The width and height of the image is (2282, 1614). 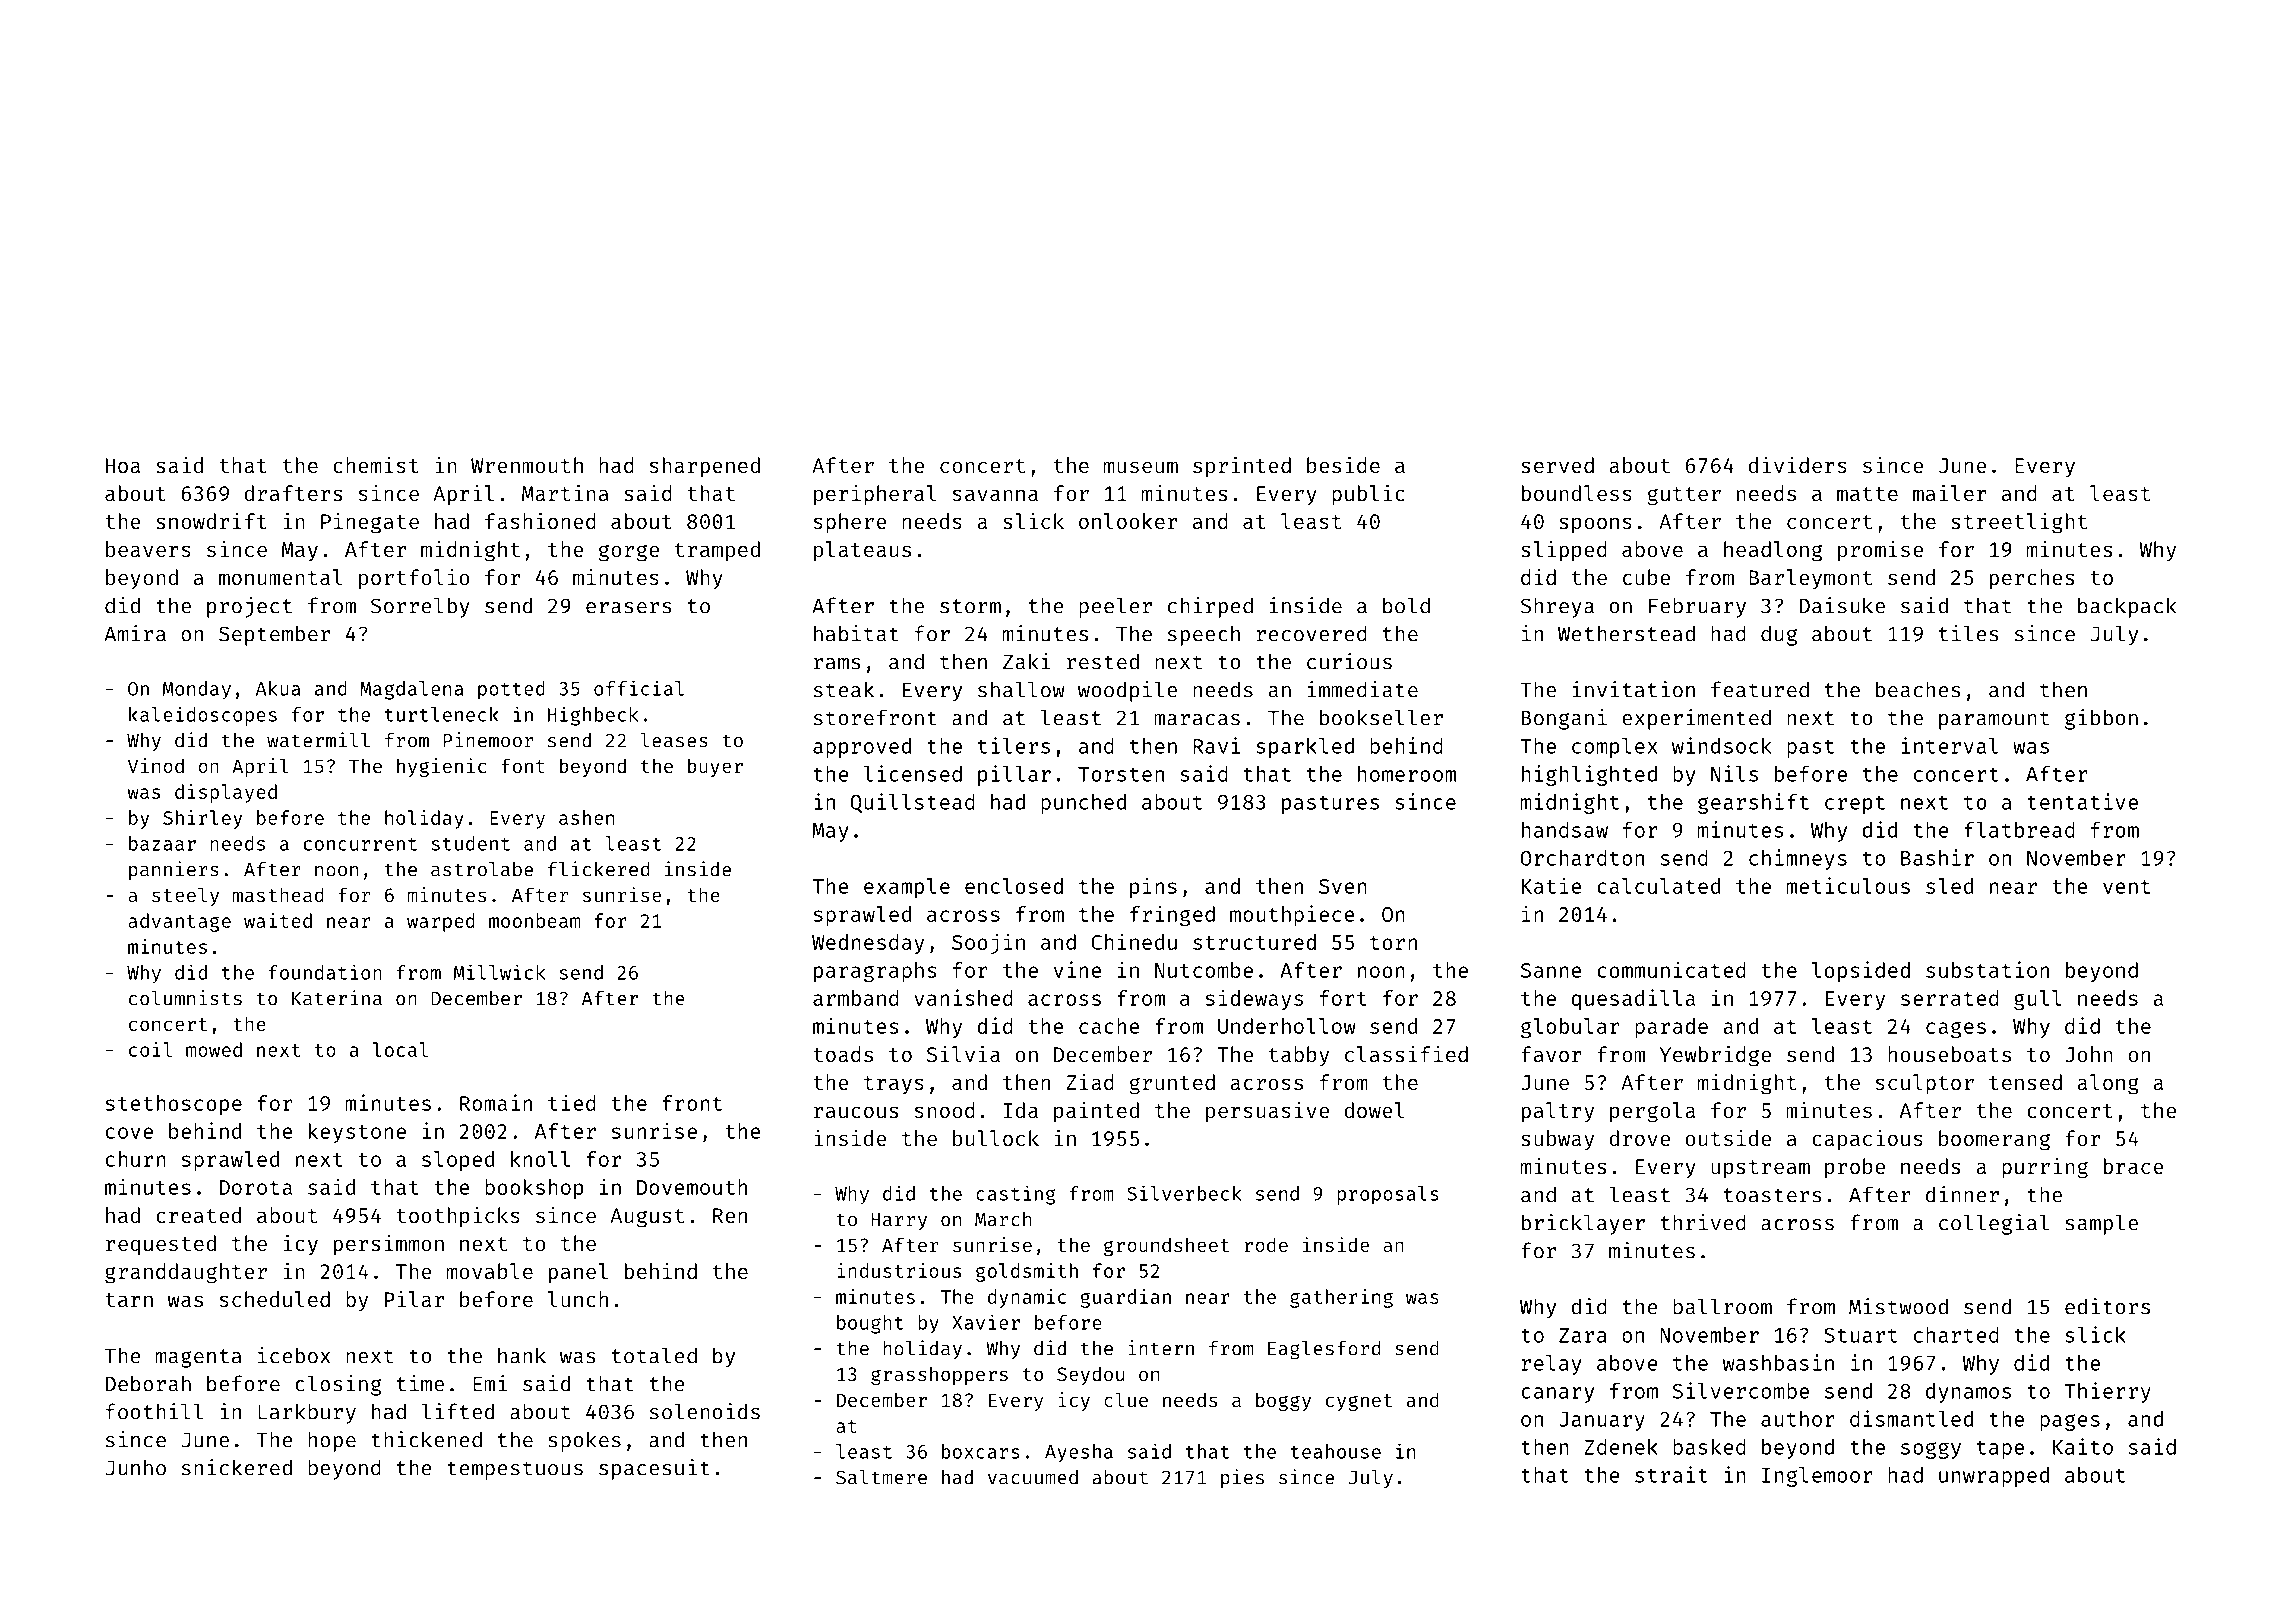 I want to click on armband, so click(x=856, y=998).
